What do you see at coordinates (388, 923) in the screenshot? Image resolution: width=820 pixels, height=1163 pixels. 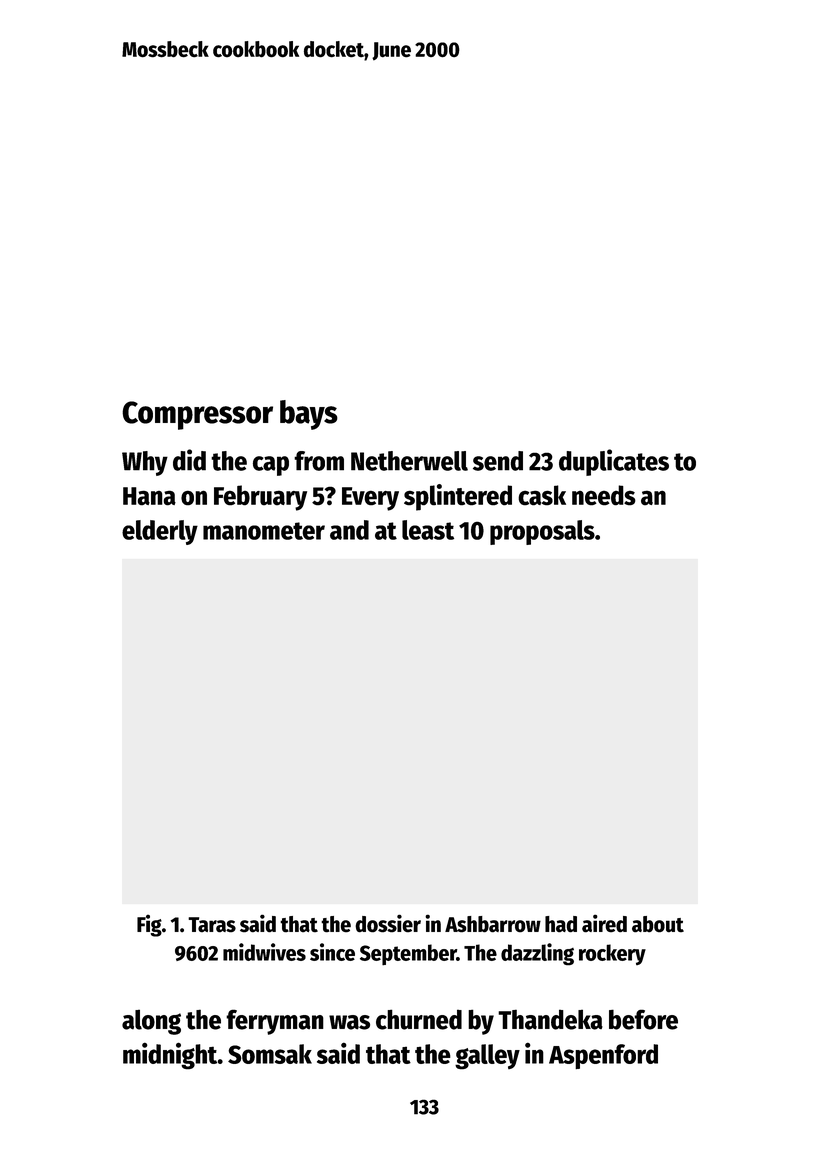 I see `dossier` at bounding box center [388, 923].
